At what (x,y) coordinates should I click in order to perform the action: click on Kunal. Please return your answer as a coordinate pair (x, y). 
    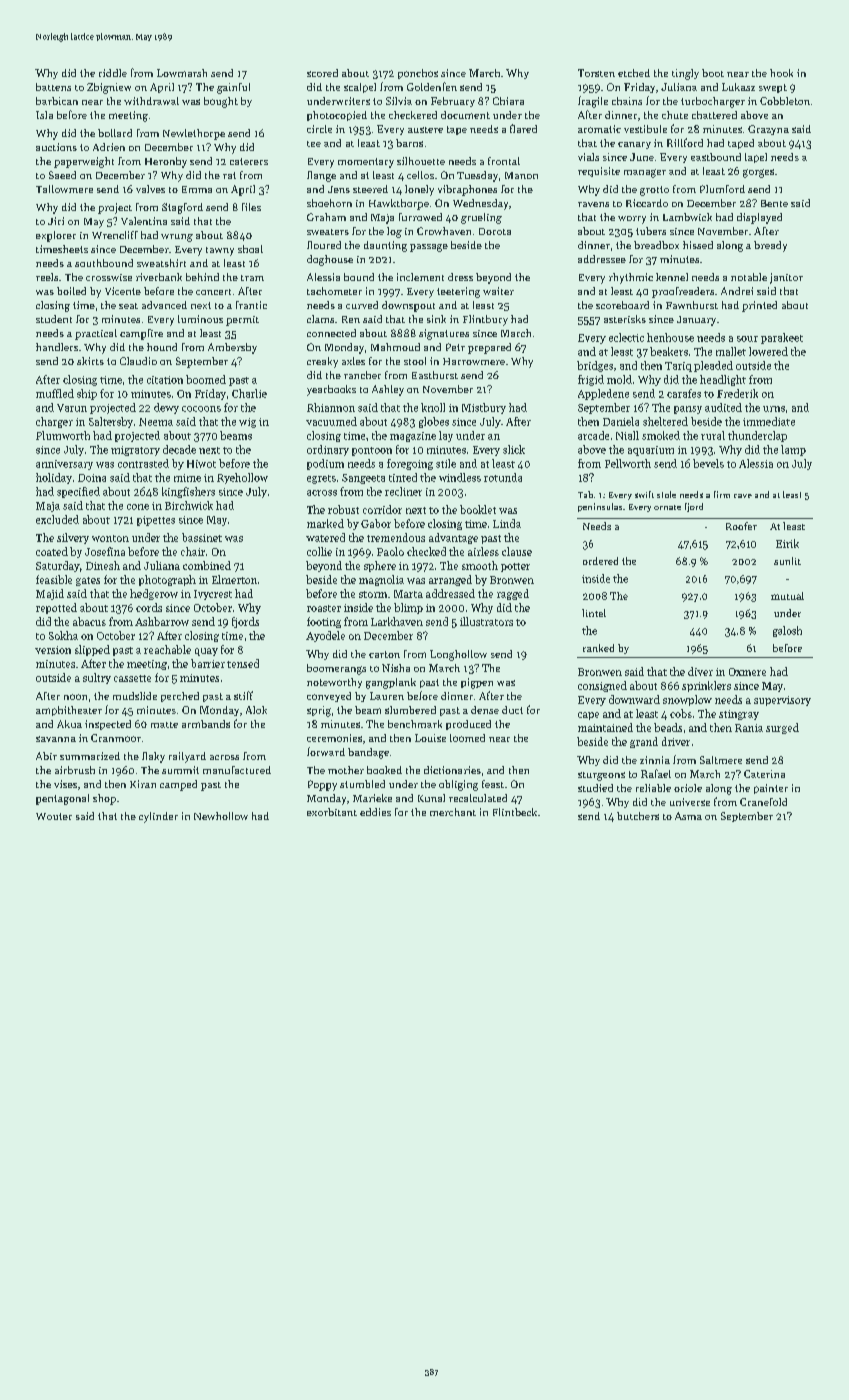
    Looking at the image, I should click on (431, 798).
